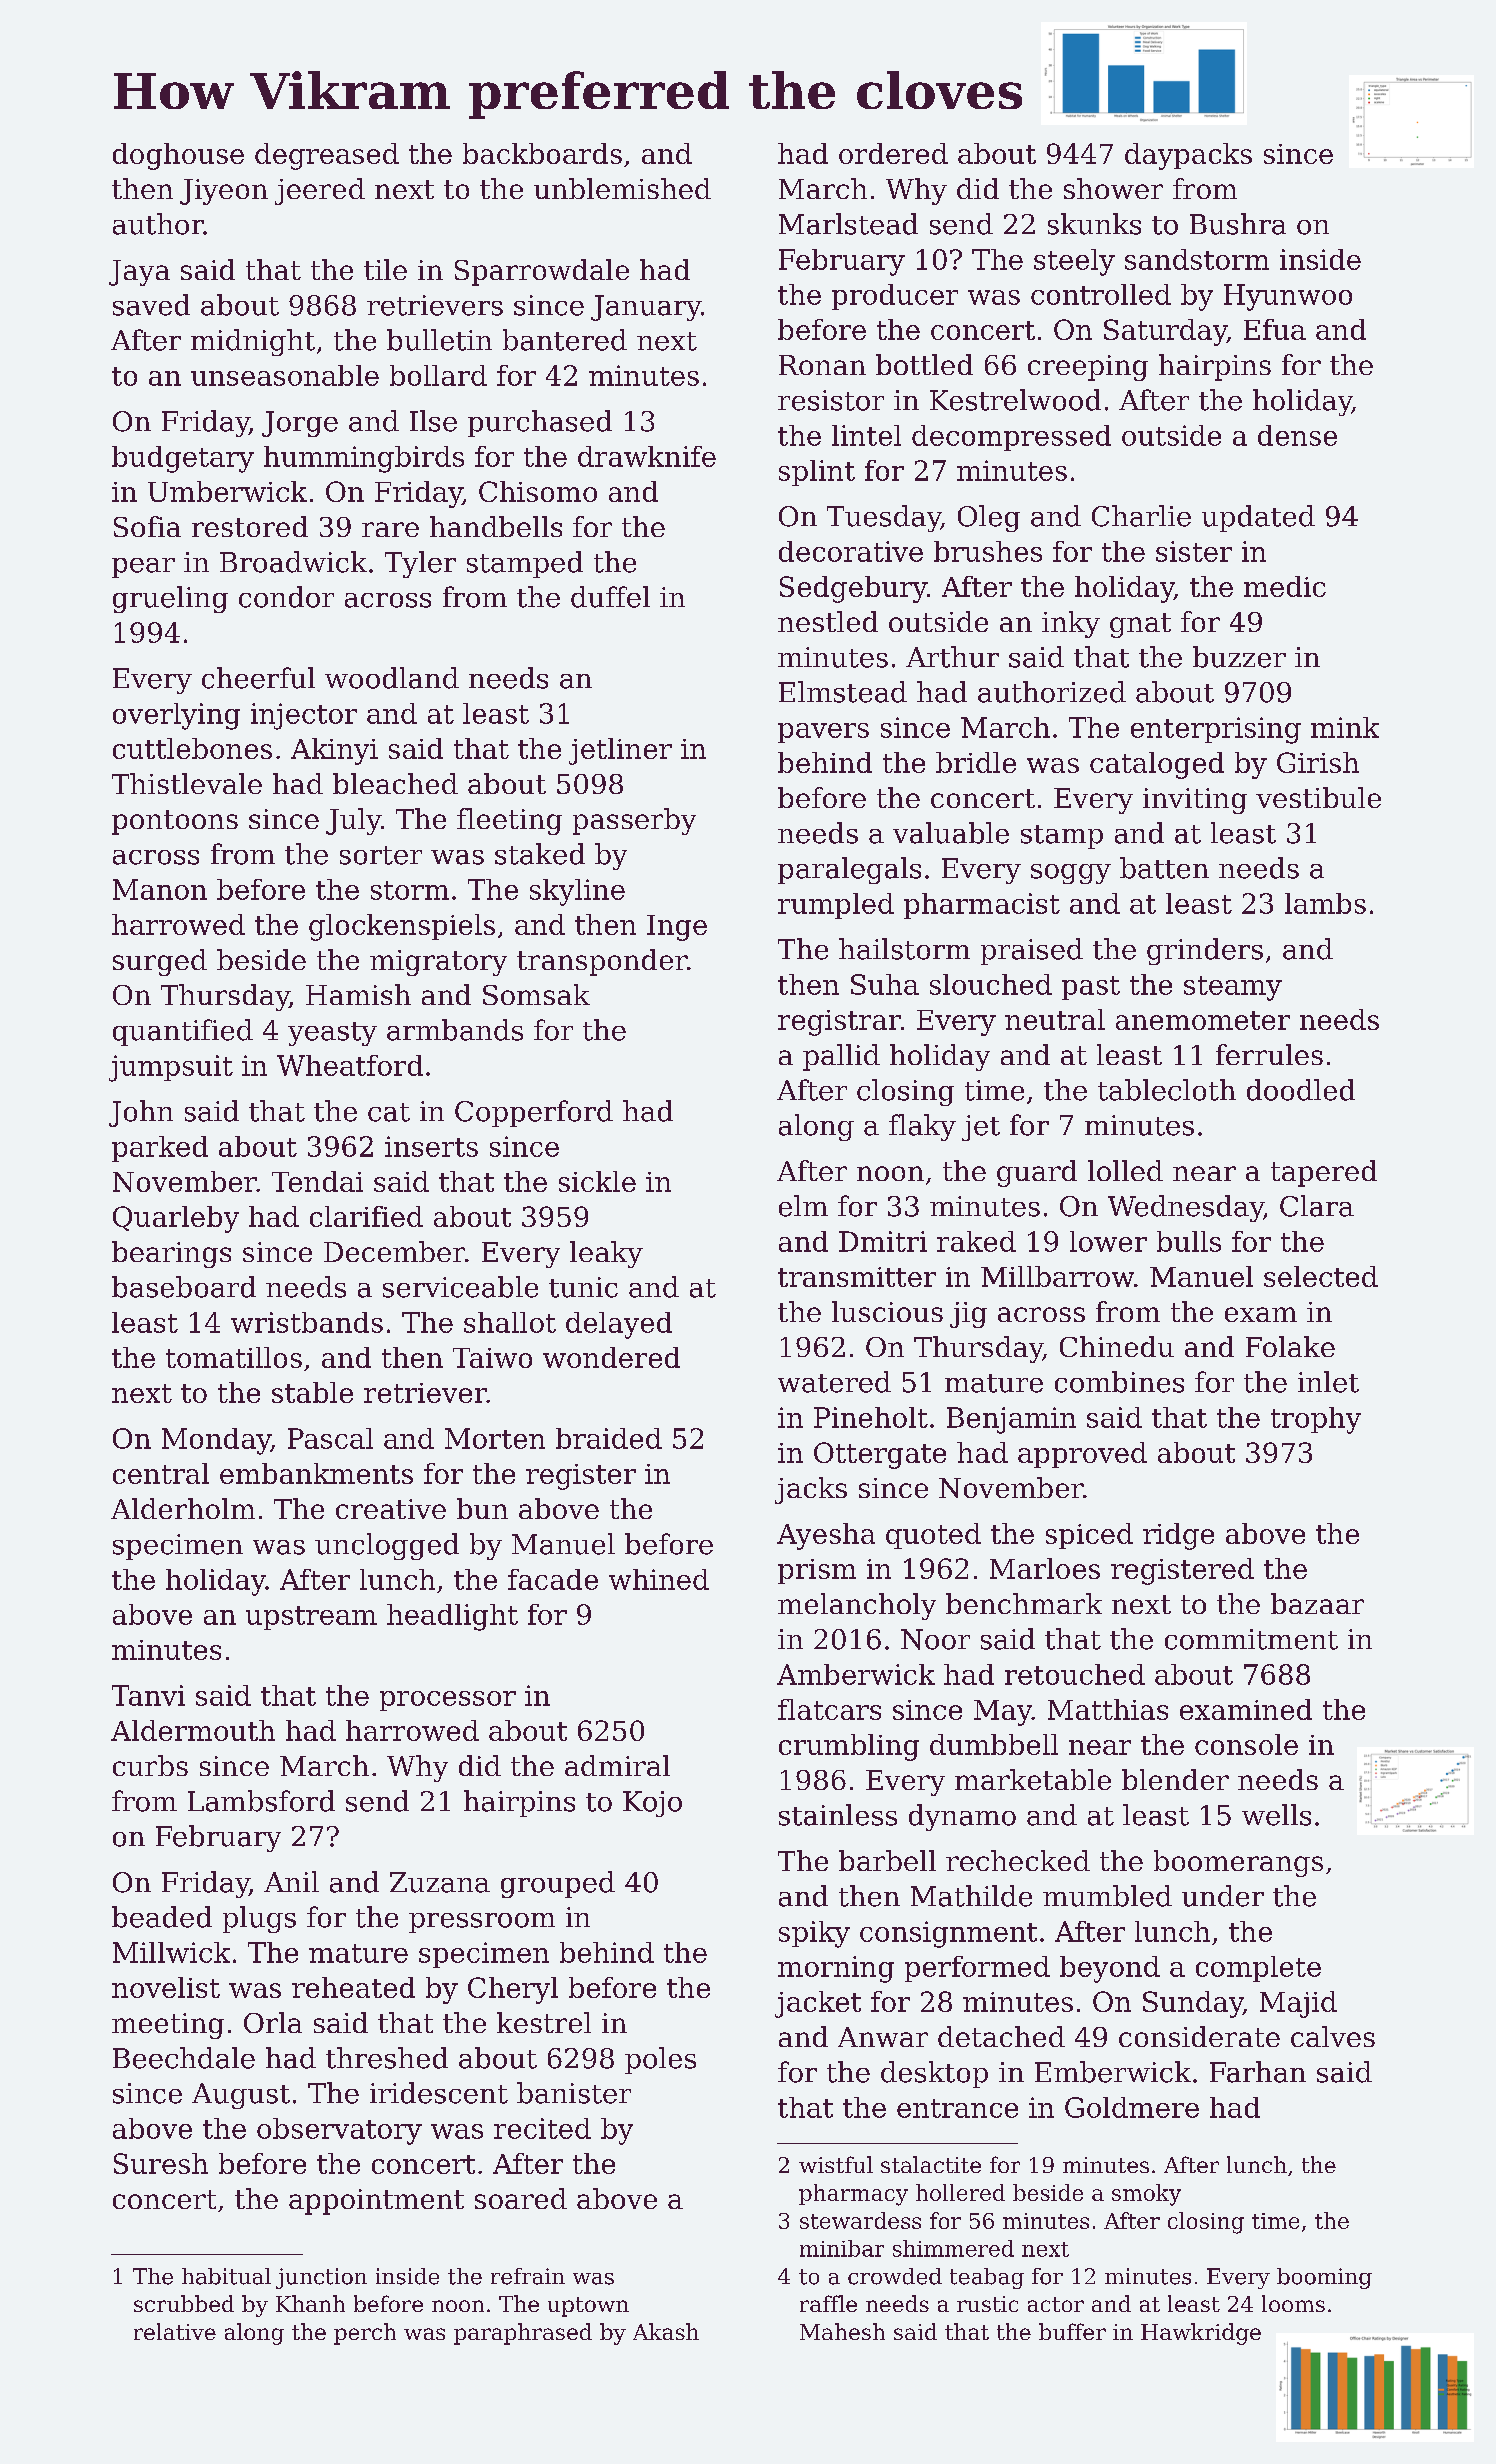  Describe the element at coordinates (440, 1882) in the page. I see `Zuzana` at that location.
